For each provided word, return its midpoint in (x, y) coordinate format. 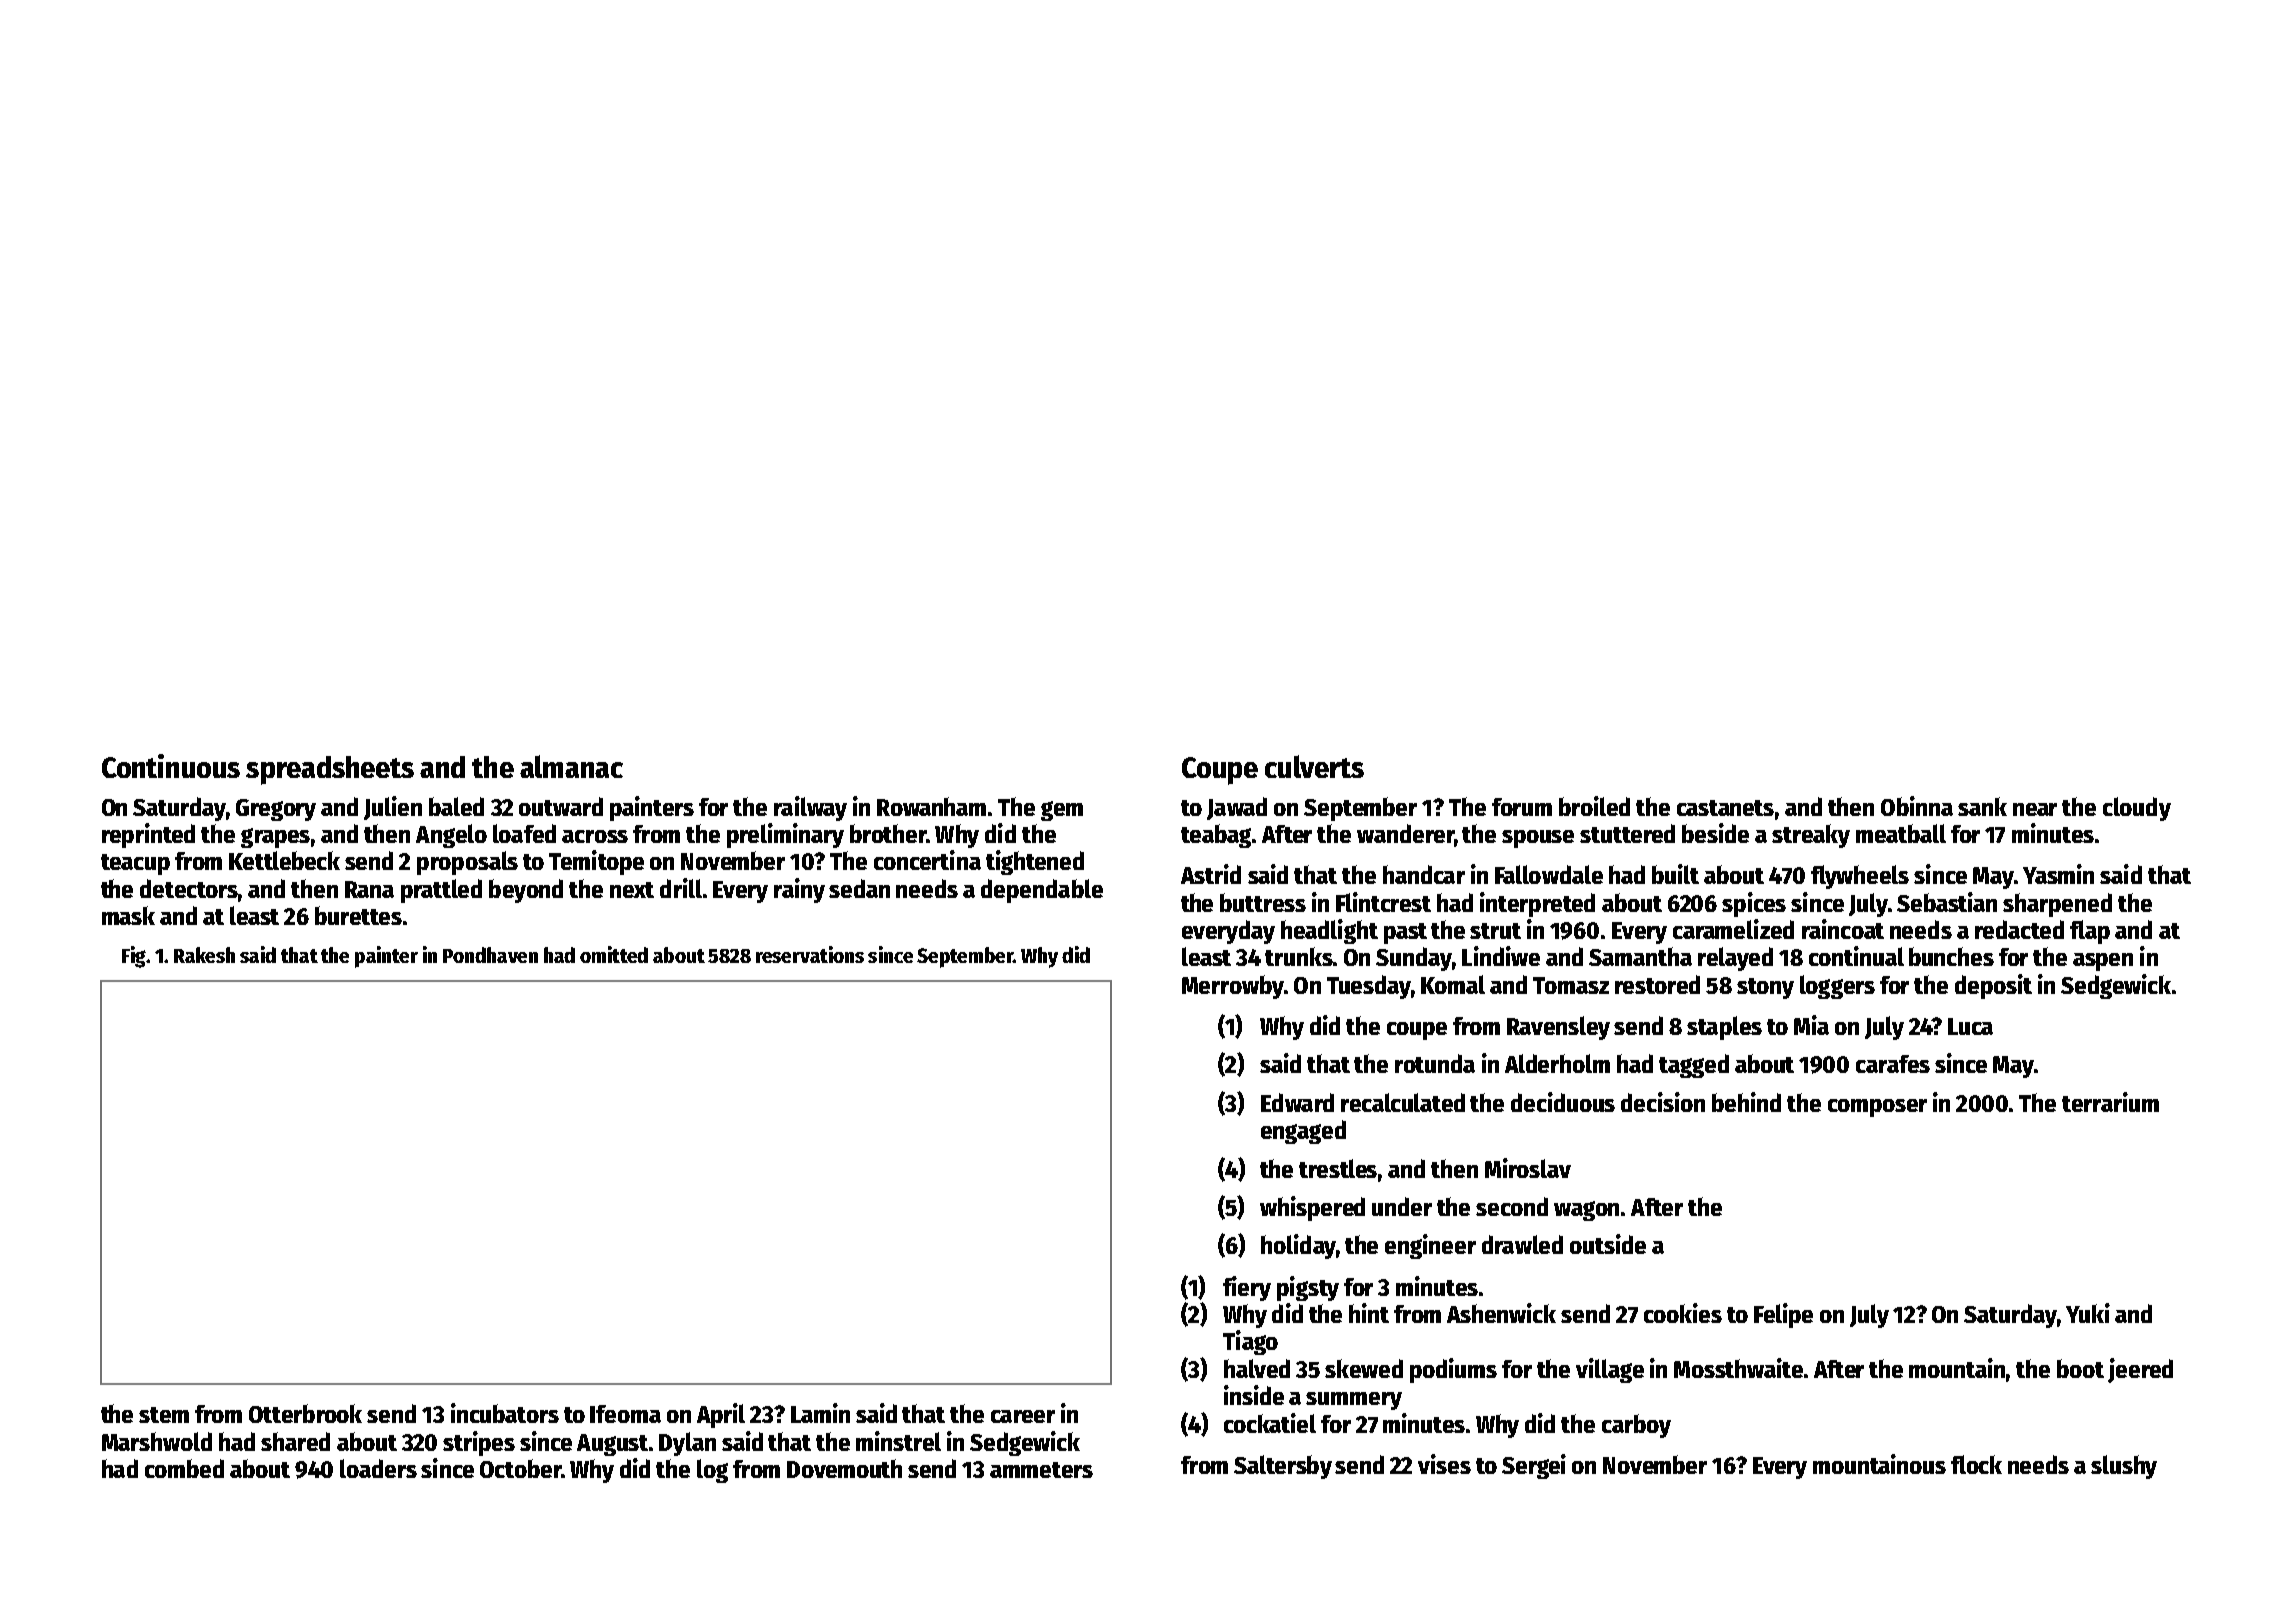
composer (1877, 1108)
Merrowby (1233, 987)
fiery (1247, 1288)
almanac (571, 766)
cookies (1683, 1313)
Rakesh (204, 955)
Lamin (820, 1413)
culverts (1314, 766)
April (721, 1415)
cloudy (2137, 809)
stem (164, 1415)
